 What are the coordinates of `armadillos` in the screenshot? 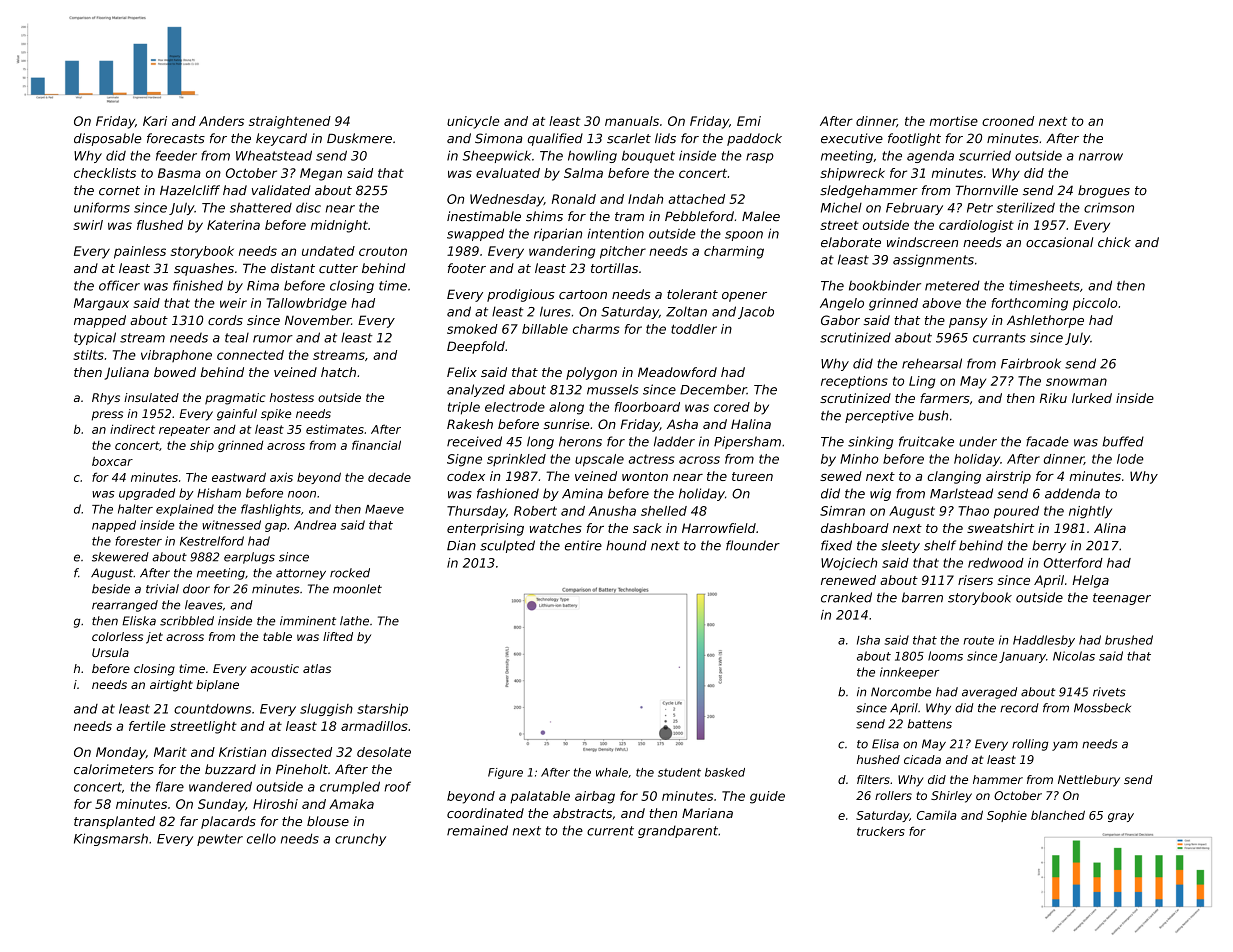 It's located at (374, 726).
